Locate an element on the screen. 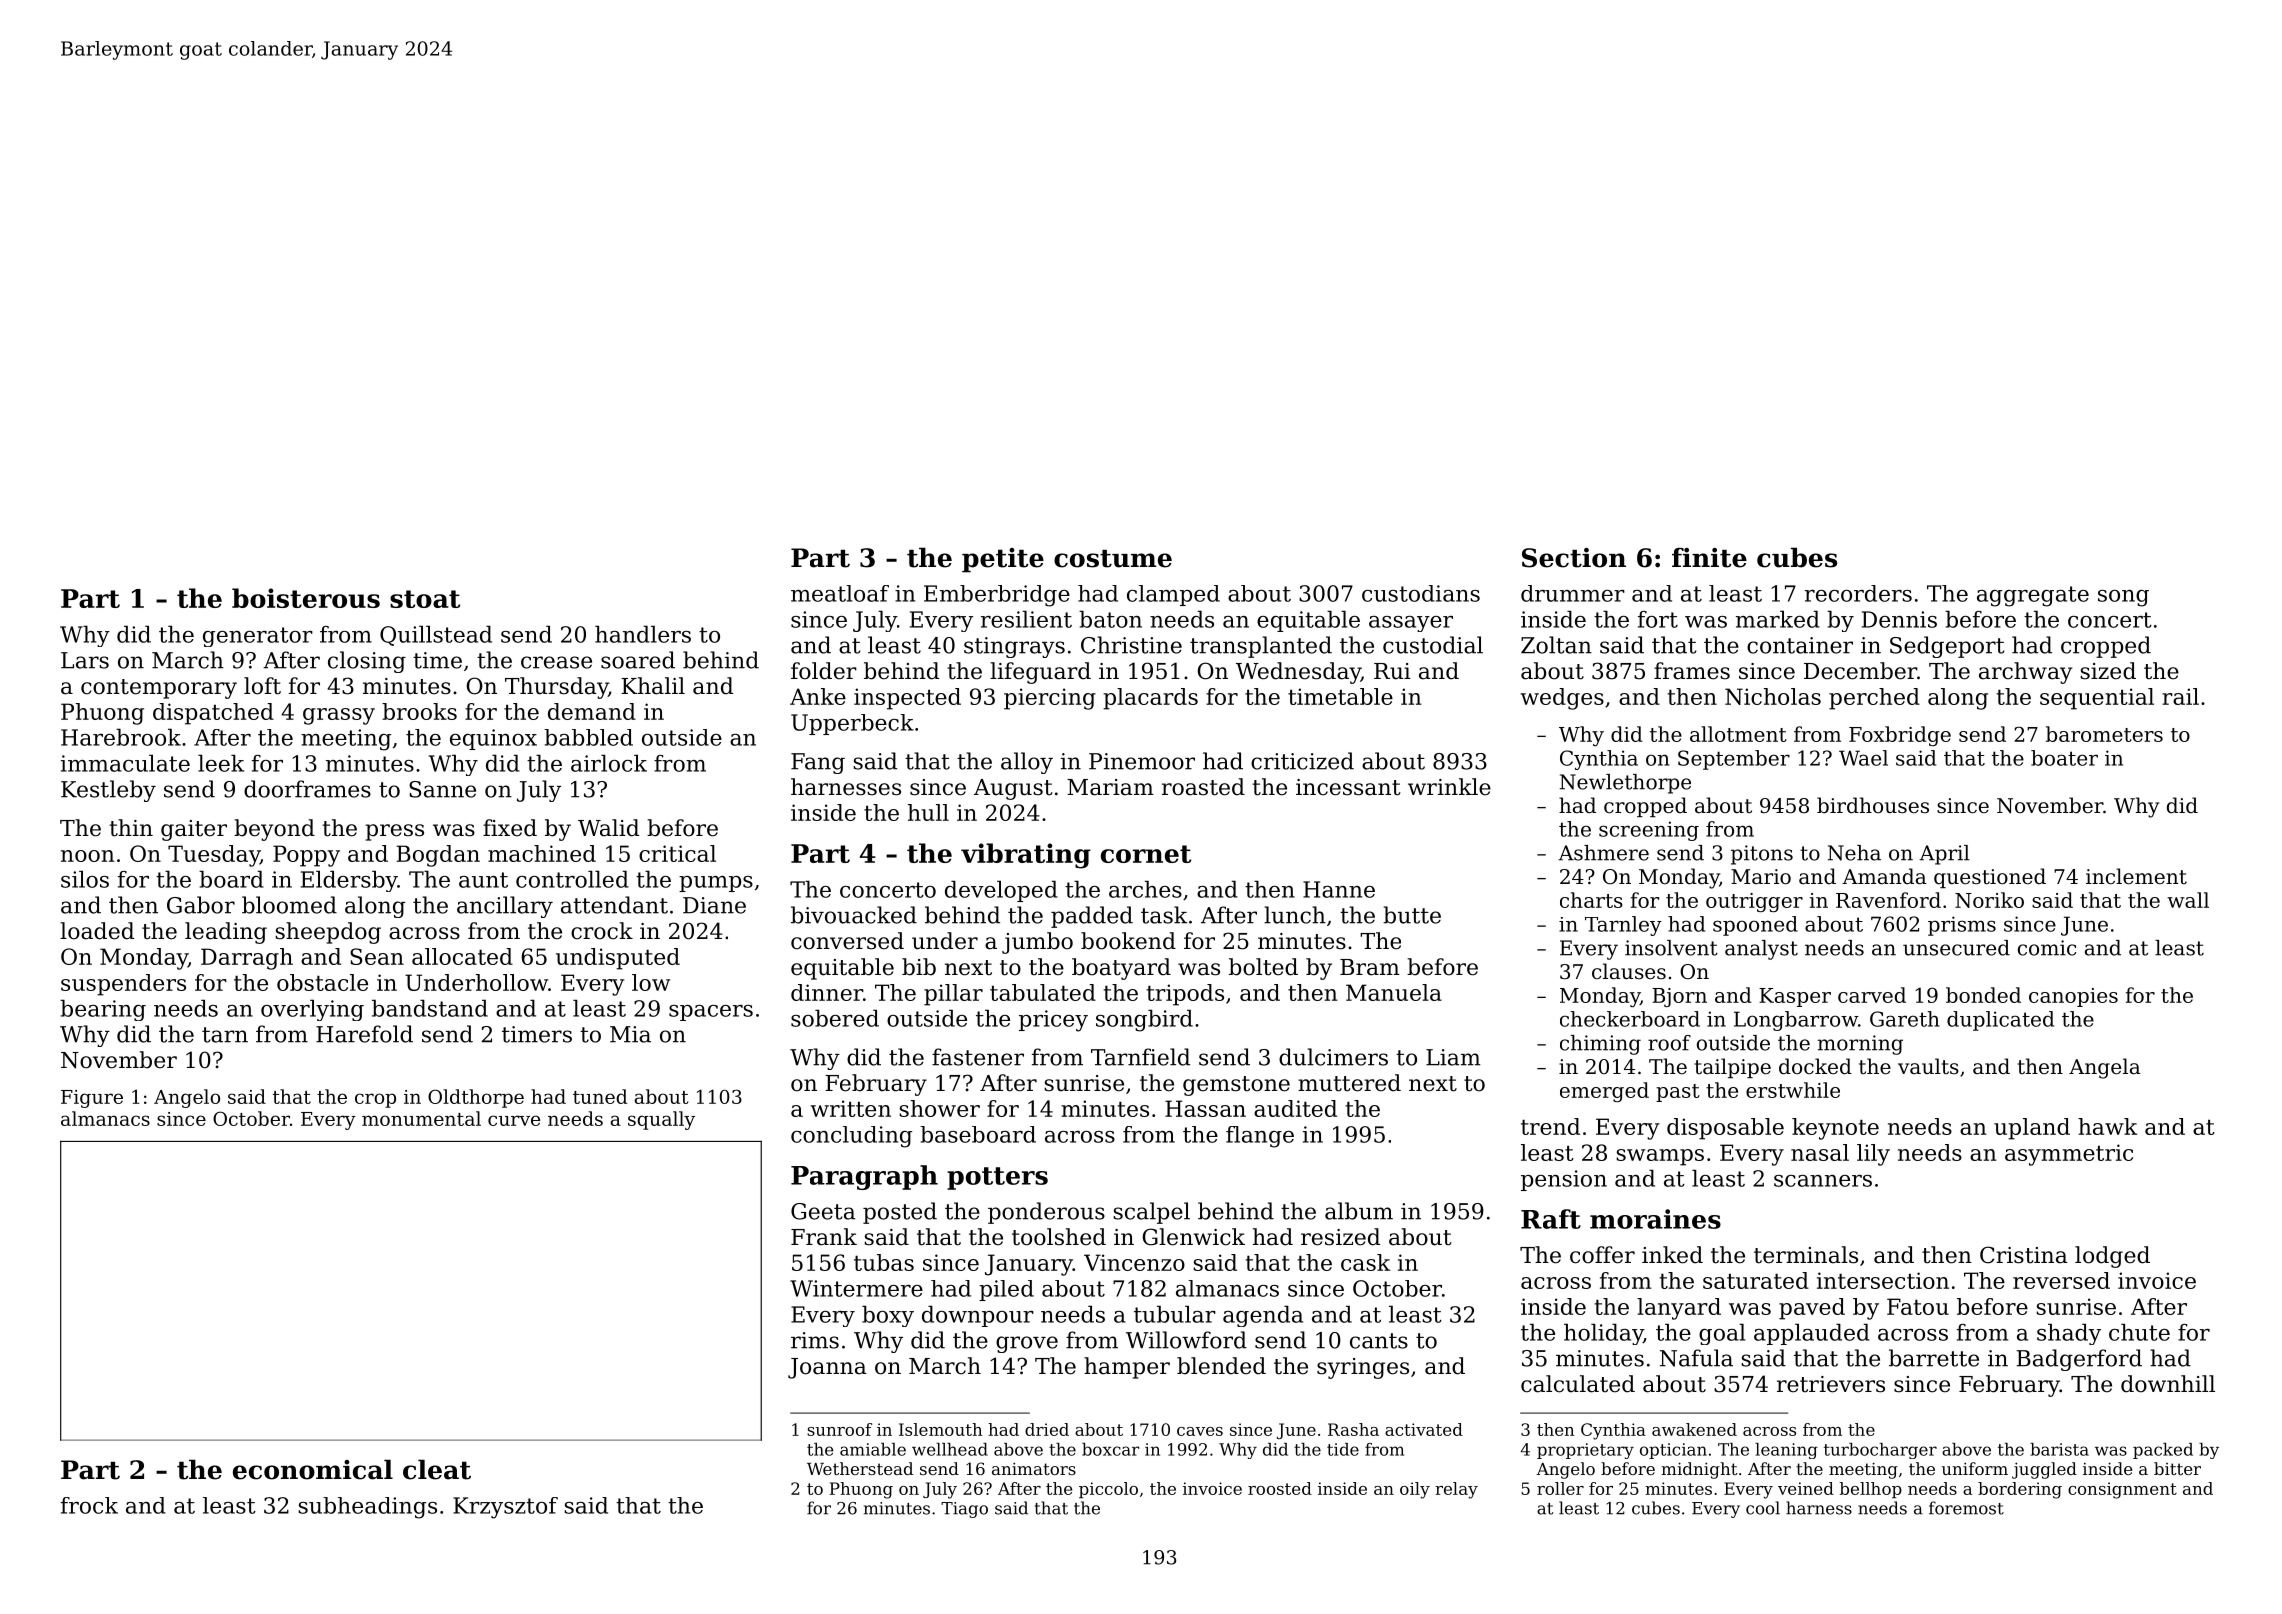  Lars is located at coordinates (85, 660).
